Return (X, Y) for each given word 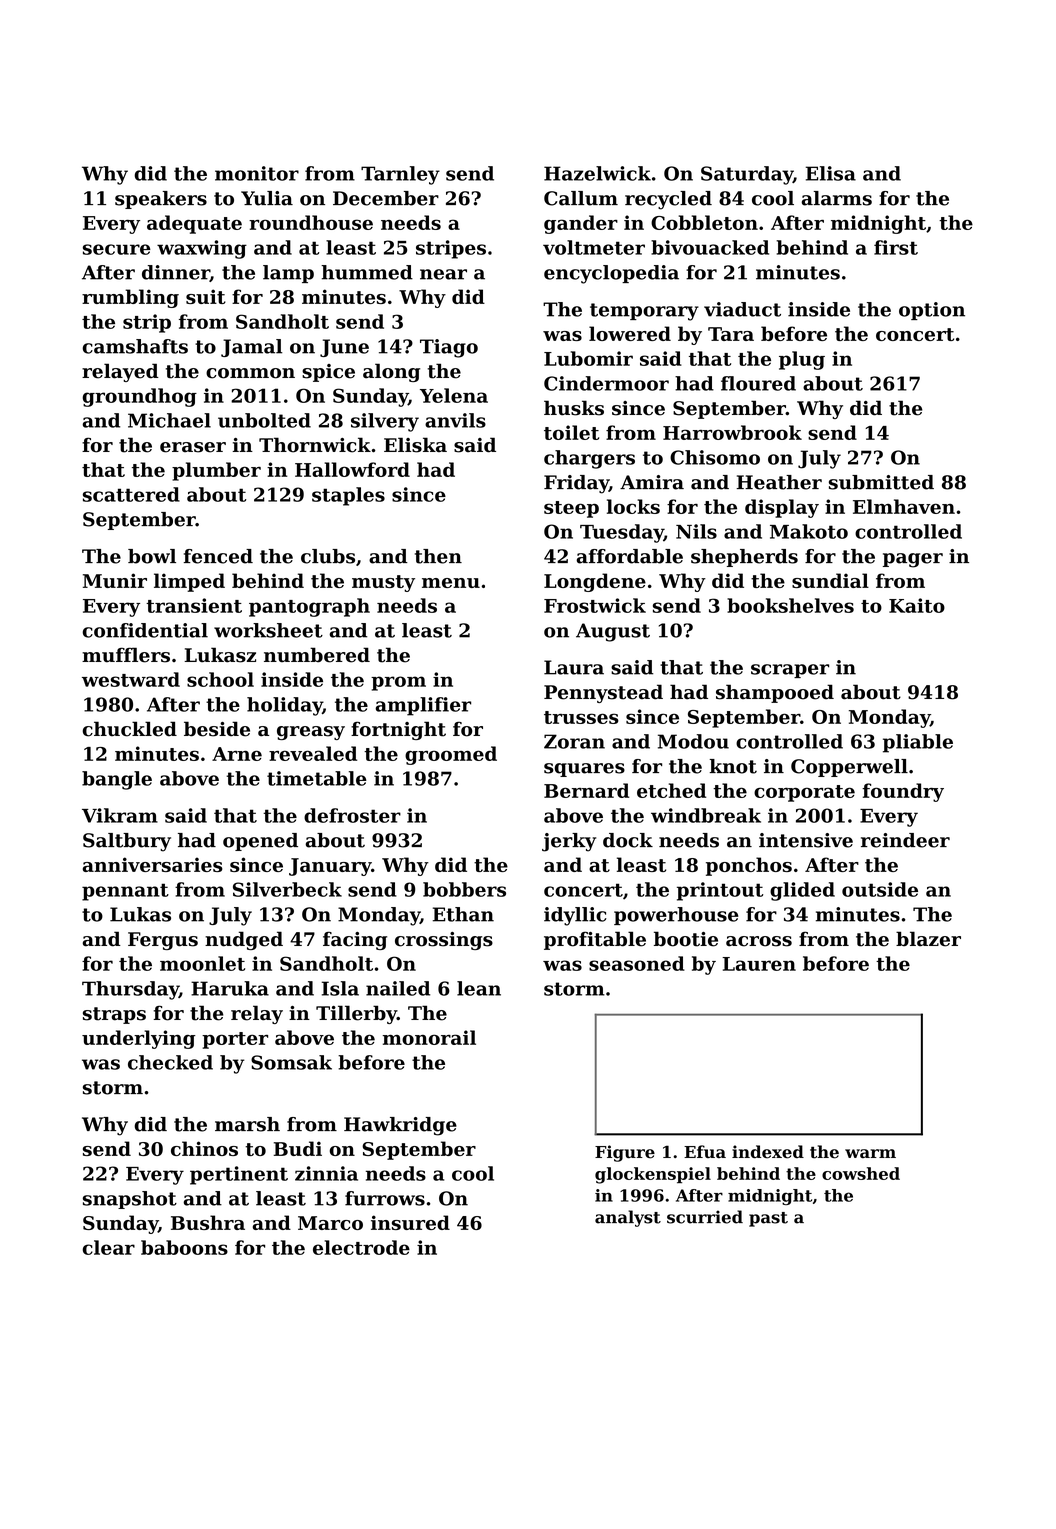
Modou (693, 741)
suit (206, 296)
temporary (644, 312)
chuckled (130, 729)
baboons (184, 1247)
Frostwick (595, 605)
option (932, 311)
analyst (628, 1218)
